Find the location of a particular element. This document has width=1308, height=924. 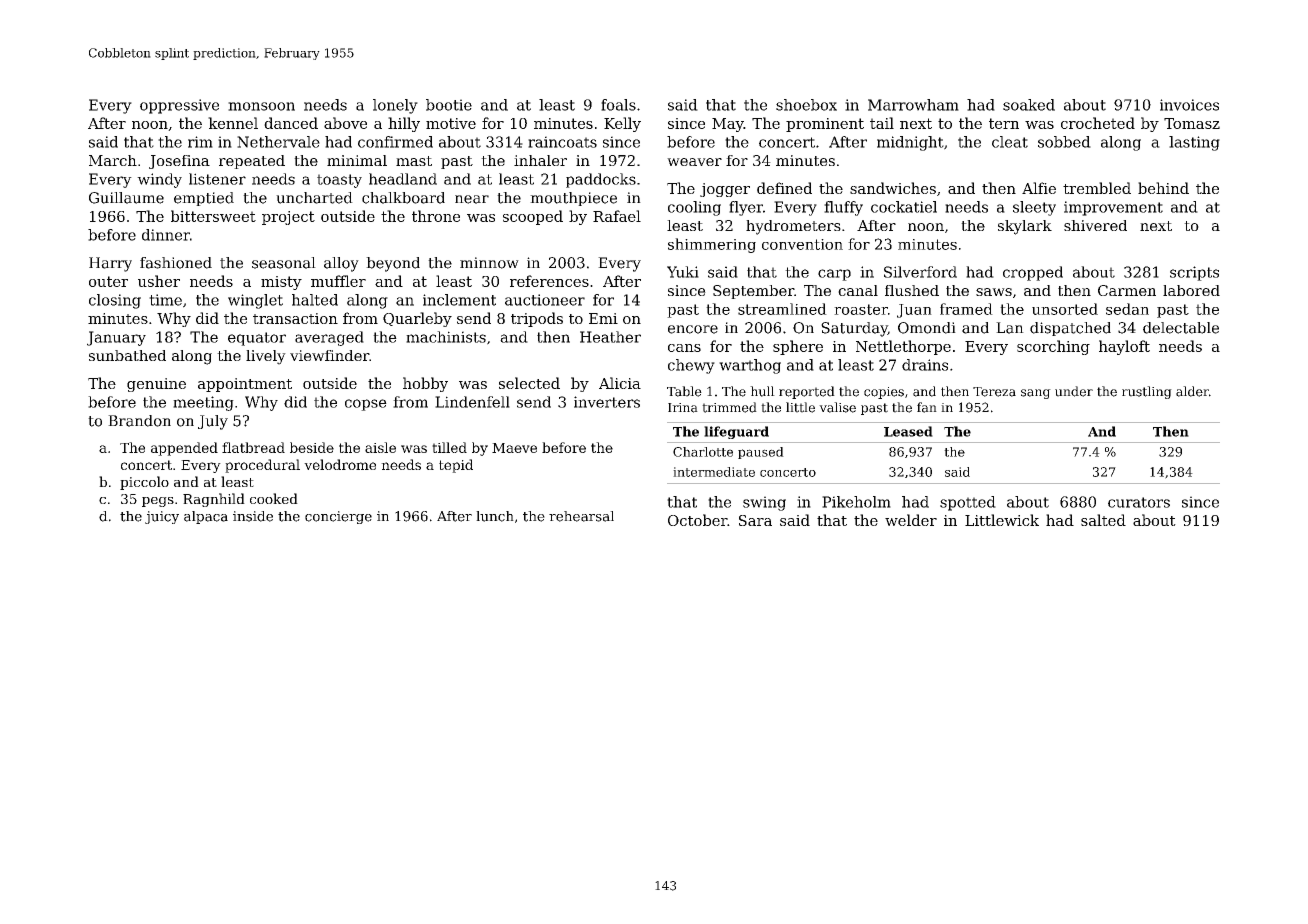

closing is located at coordinates (115, 301).
